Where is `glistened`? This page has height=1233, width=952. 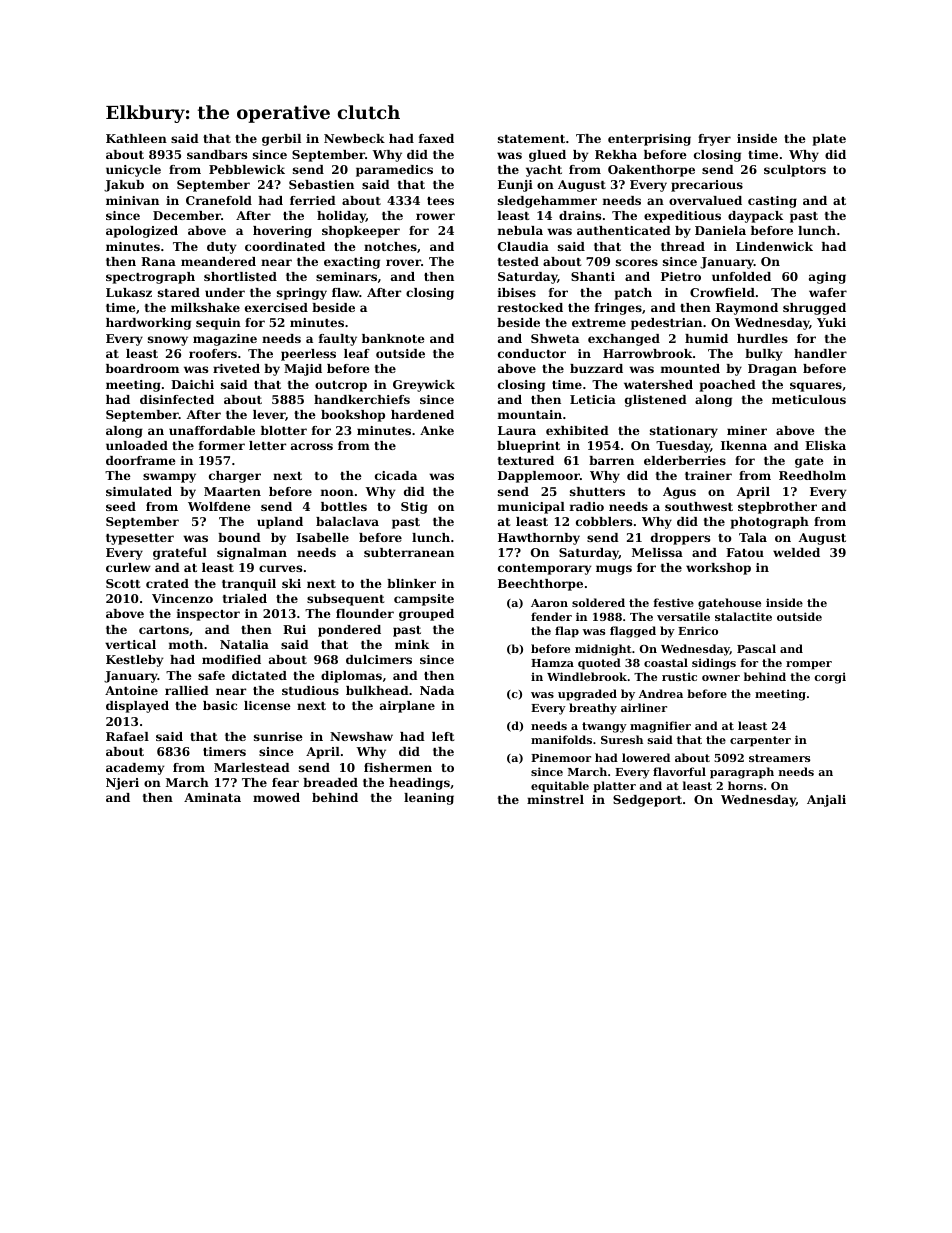
glistened is located at coordinates (656, 401).
